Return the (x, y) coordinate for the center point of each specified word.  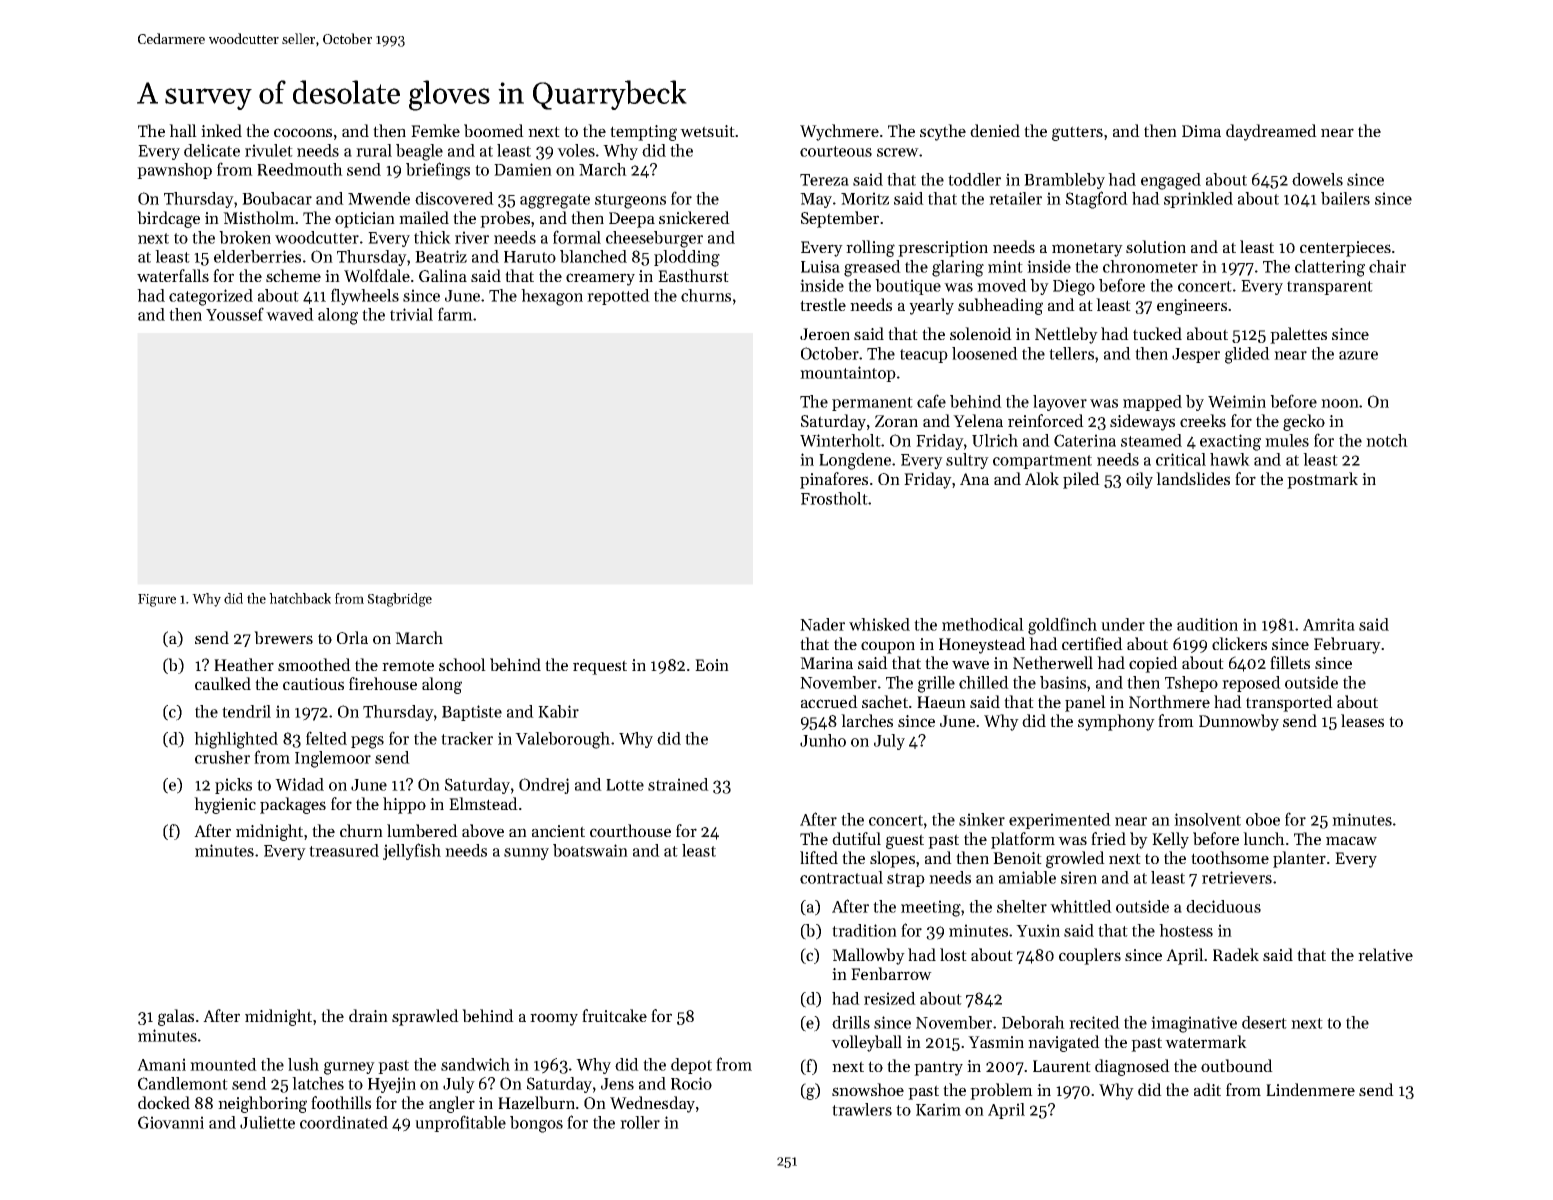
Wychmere (839, 132)
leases (1362, 720)
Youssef (235, 314)
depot (691, 1066)
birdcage (168, 219)
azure (1358, 355)
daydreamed (1271, 132)
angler (452, 1104)
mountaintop (848, 374)
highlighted (236, 740)
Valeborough (562, 740)
